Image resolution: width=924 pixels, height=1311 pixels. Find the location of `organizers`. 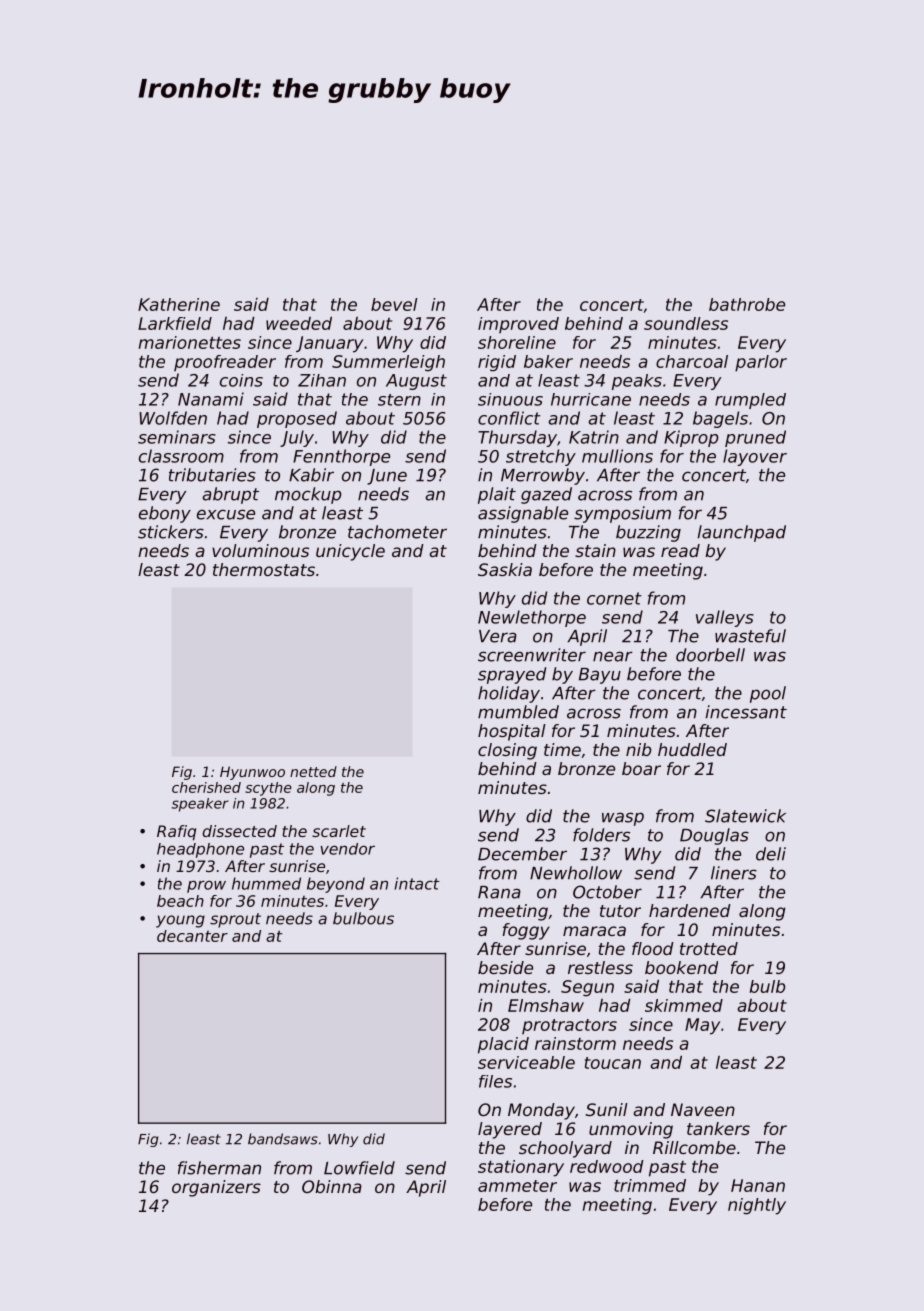

organizers is located at coordinates (216, 1188).
